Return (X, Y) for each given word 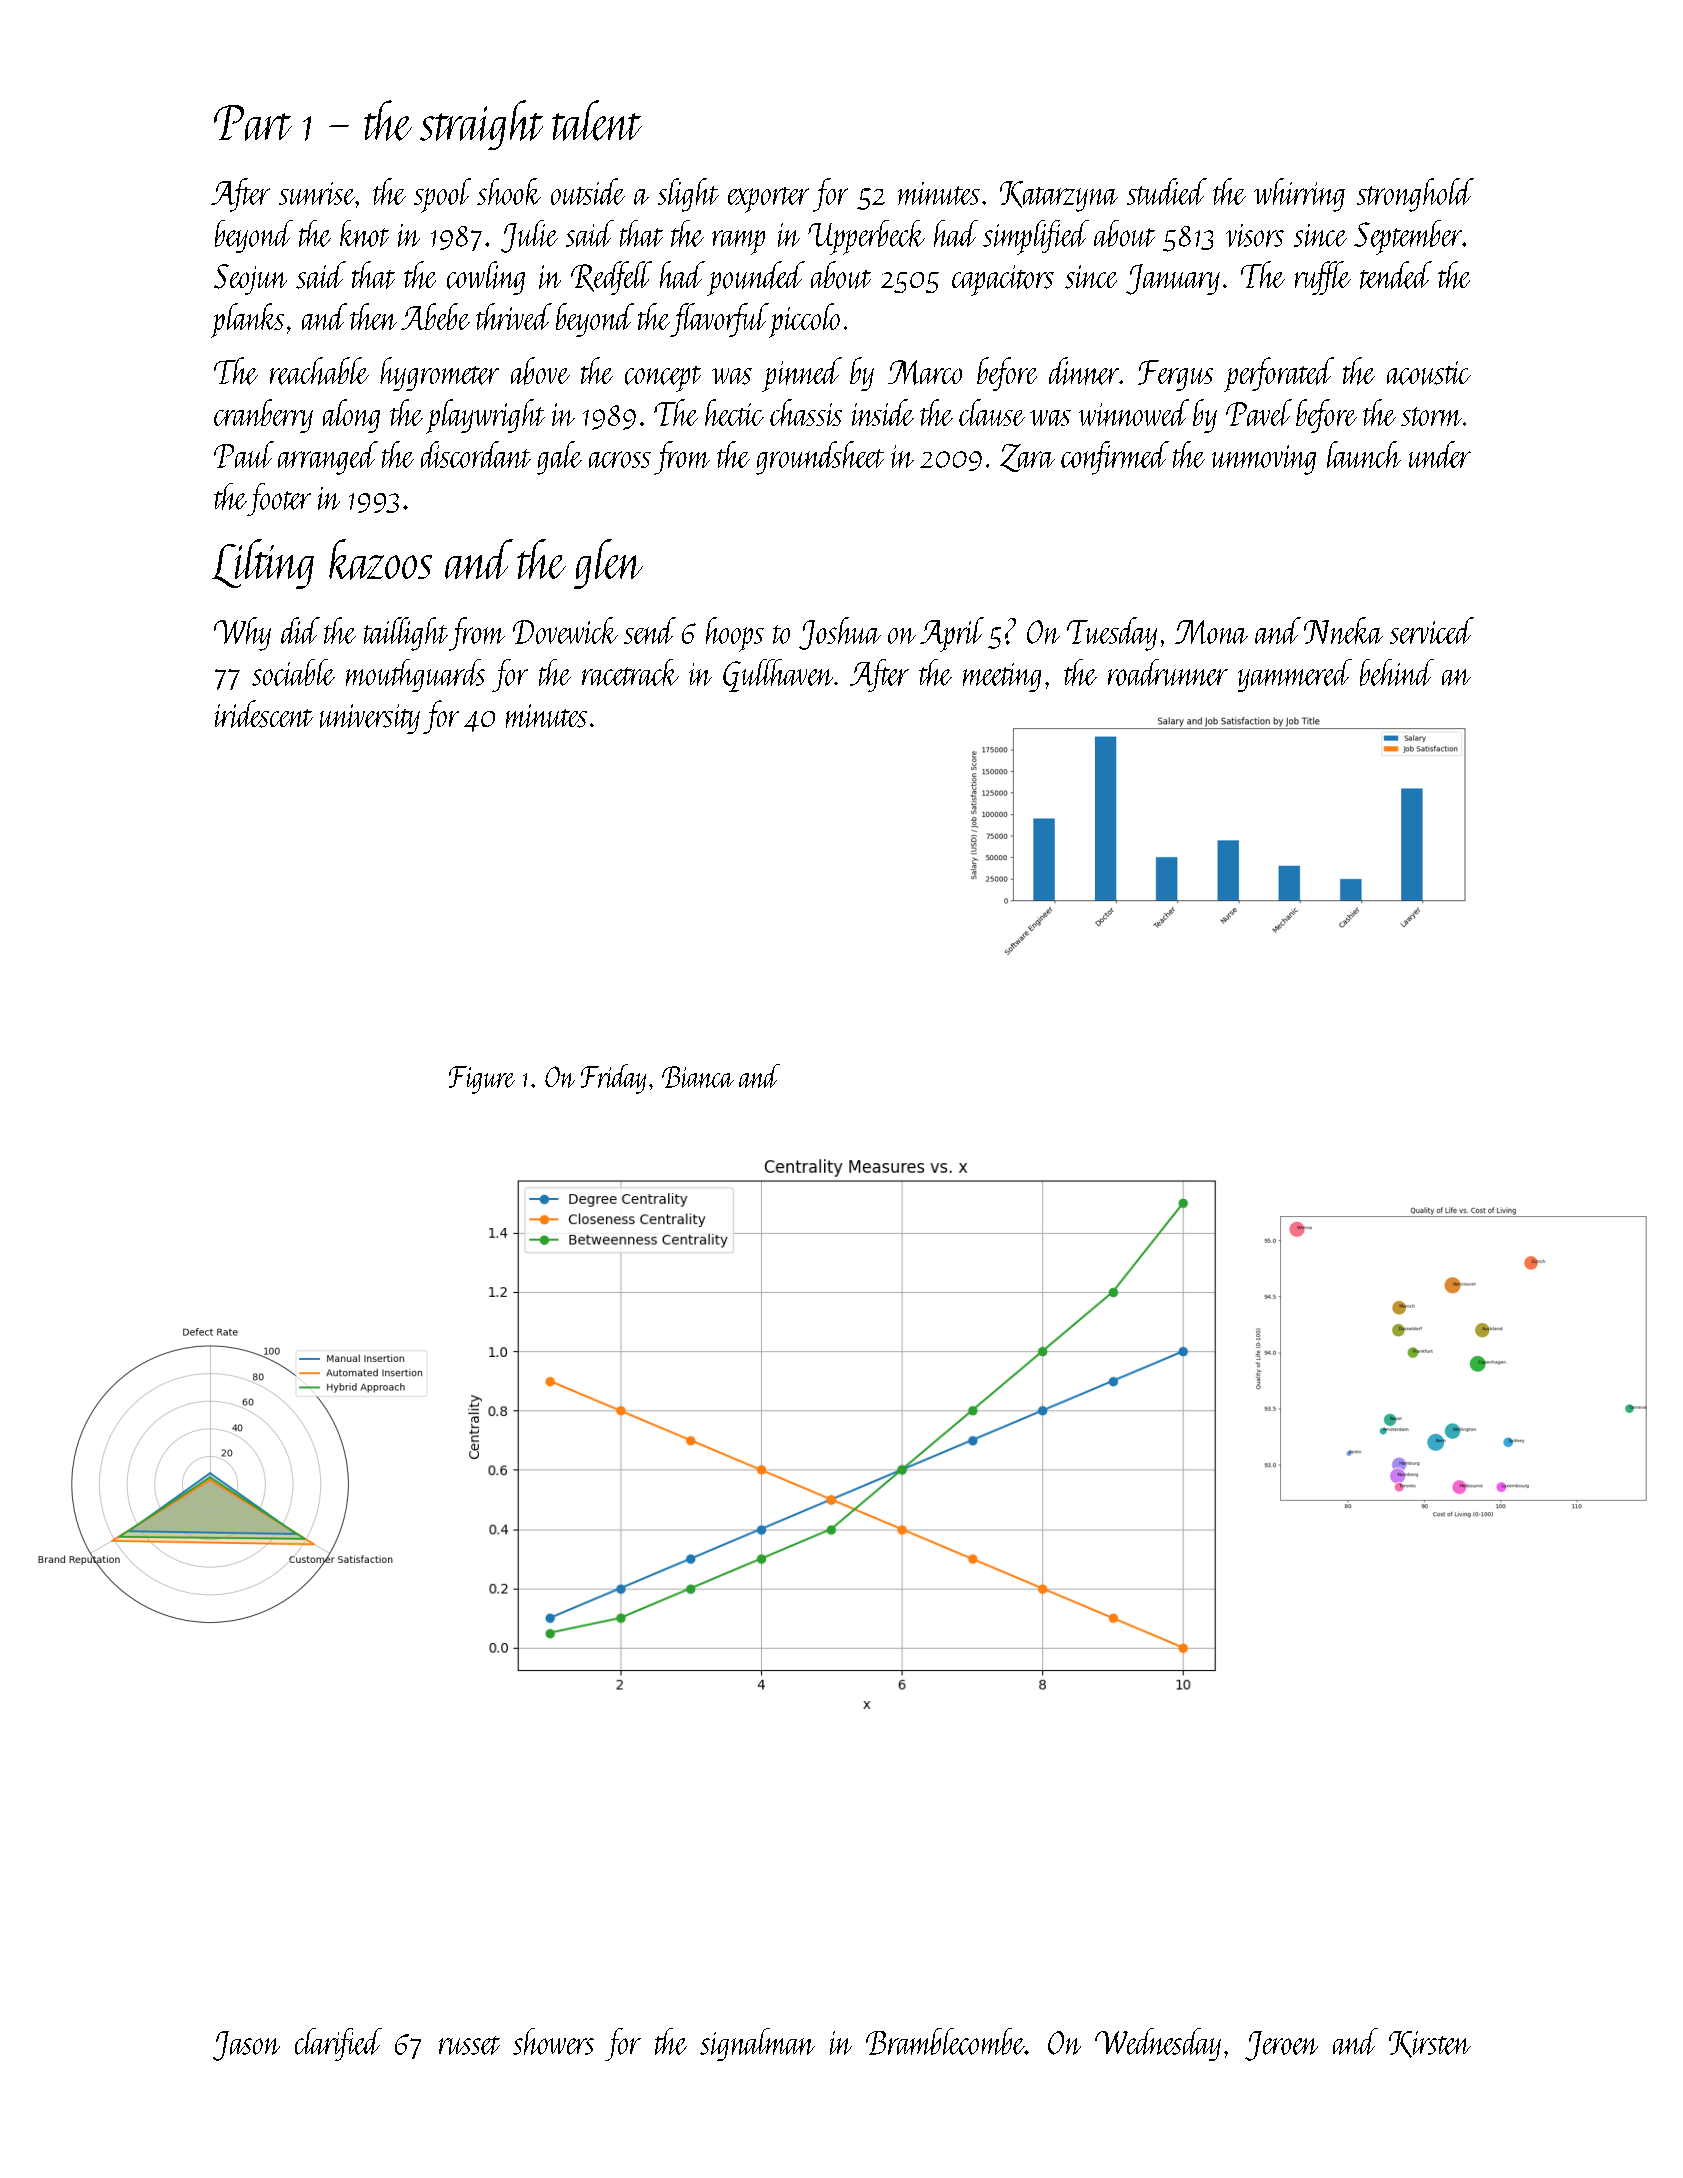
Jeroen (1281, 2046)
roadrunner (1168, 672)
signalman (757, 2044)
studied (1167, 191)
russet (469, 2045)
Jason (246, 2046)
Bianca (698, 1077)
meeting (1002, 677)
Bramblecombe (945, 2041)
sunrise (317, 193)
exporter (768, 200)
